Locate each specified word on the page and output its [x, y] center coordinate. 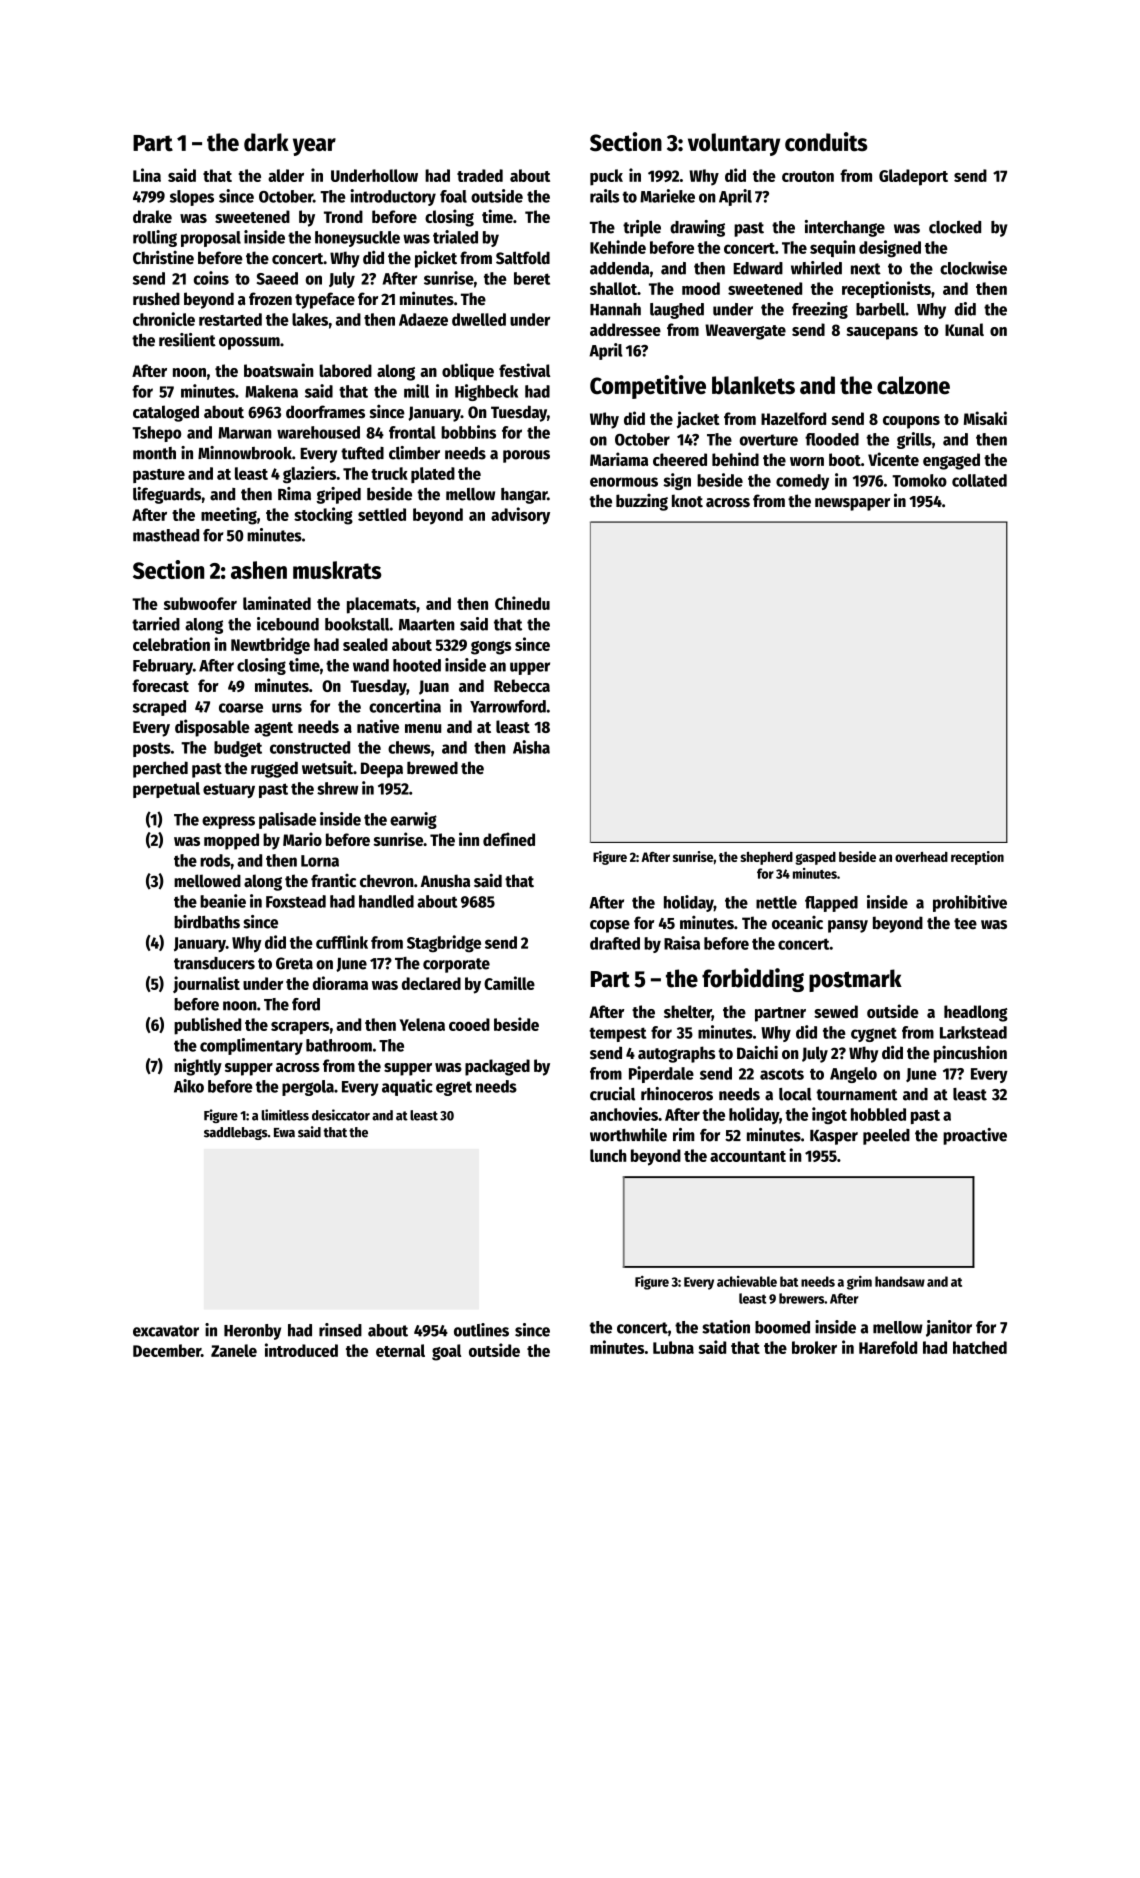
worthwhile [628, 1135]
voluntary [734, 144]
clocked [955, 227]
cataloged [166, 413]
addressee [625, 329]
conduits [826, 142]
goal [446, 1352]
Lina [147, 175]
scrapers [300, 1028]
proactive [975, 1136]
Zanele [234, 1350]
